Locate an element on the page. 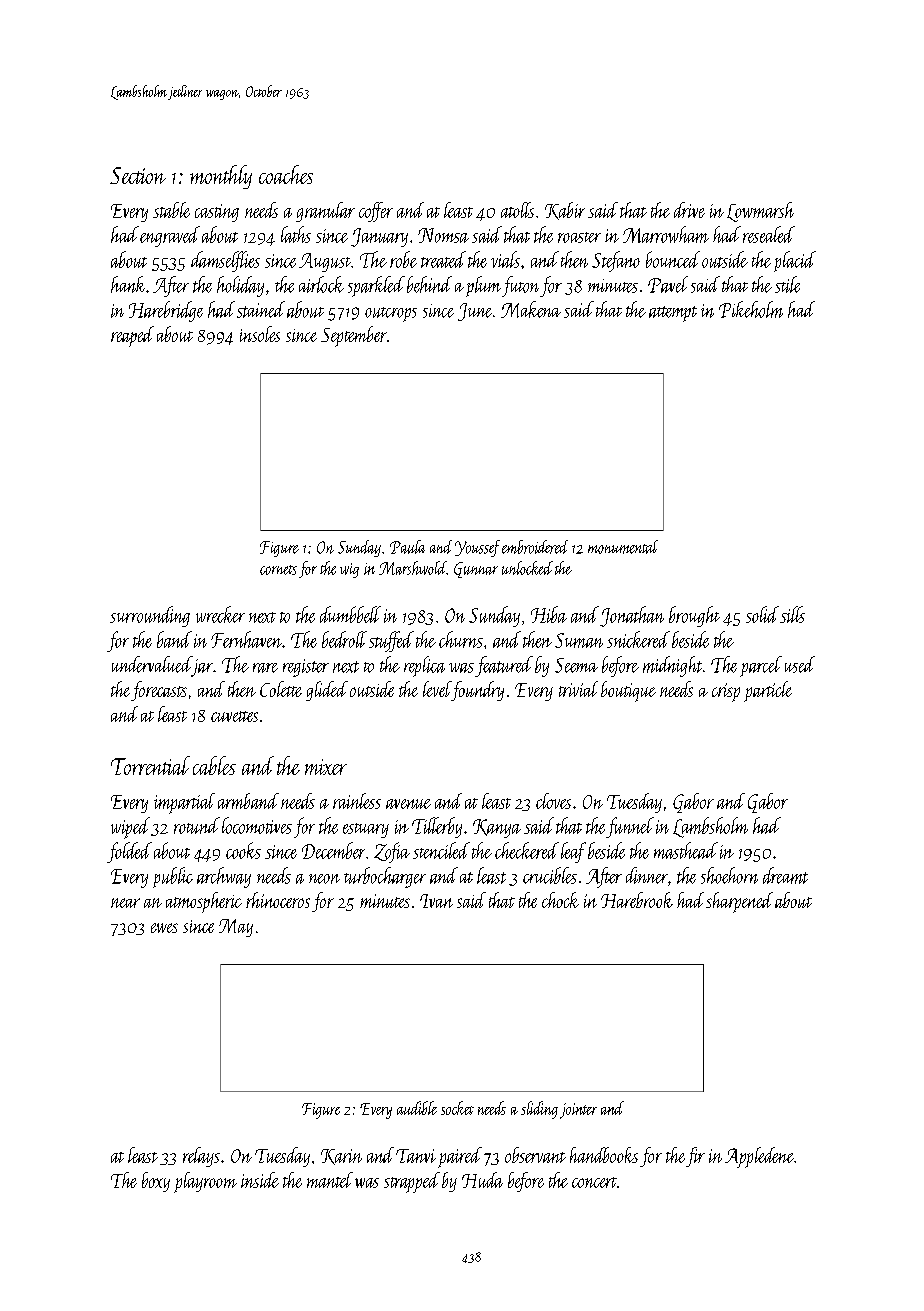  audible is located at coordinates (417, 1108).
